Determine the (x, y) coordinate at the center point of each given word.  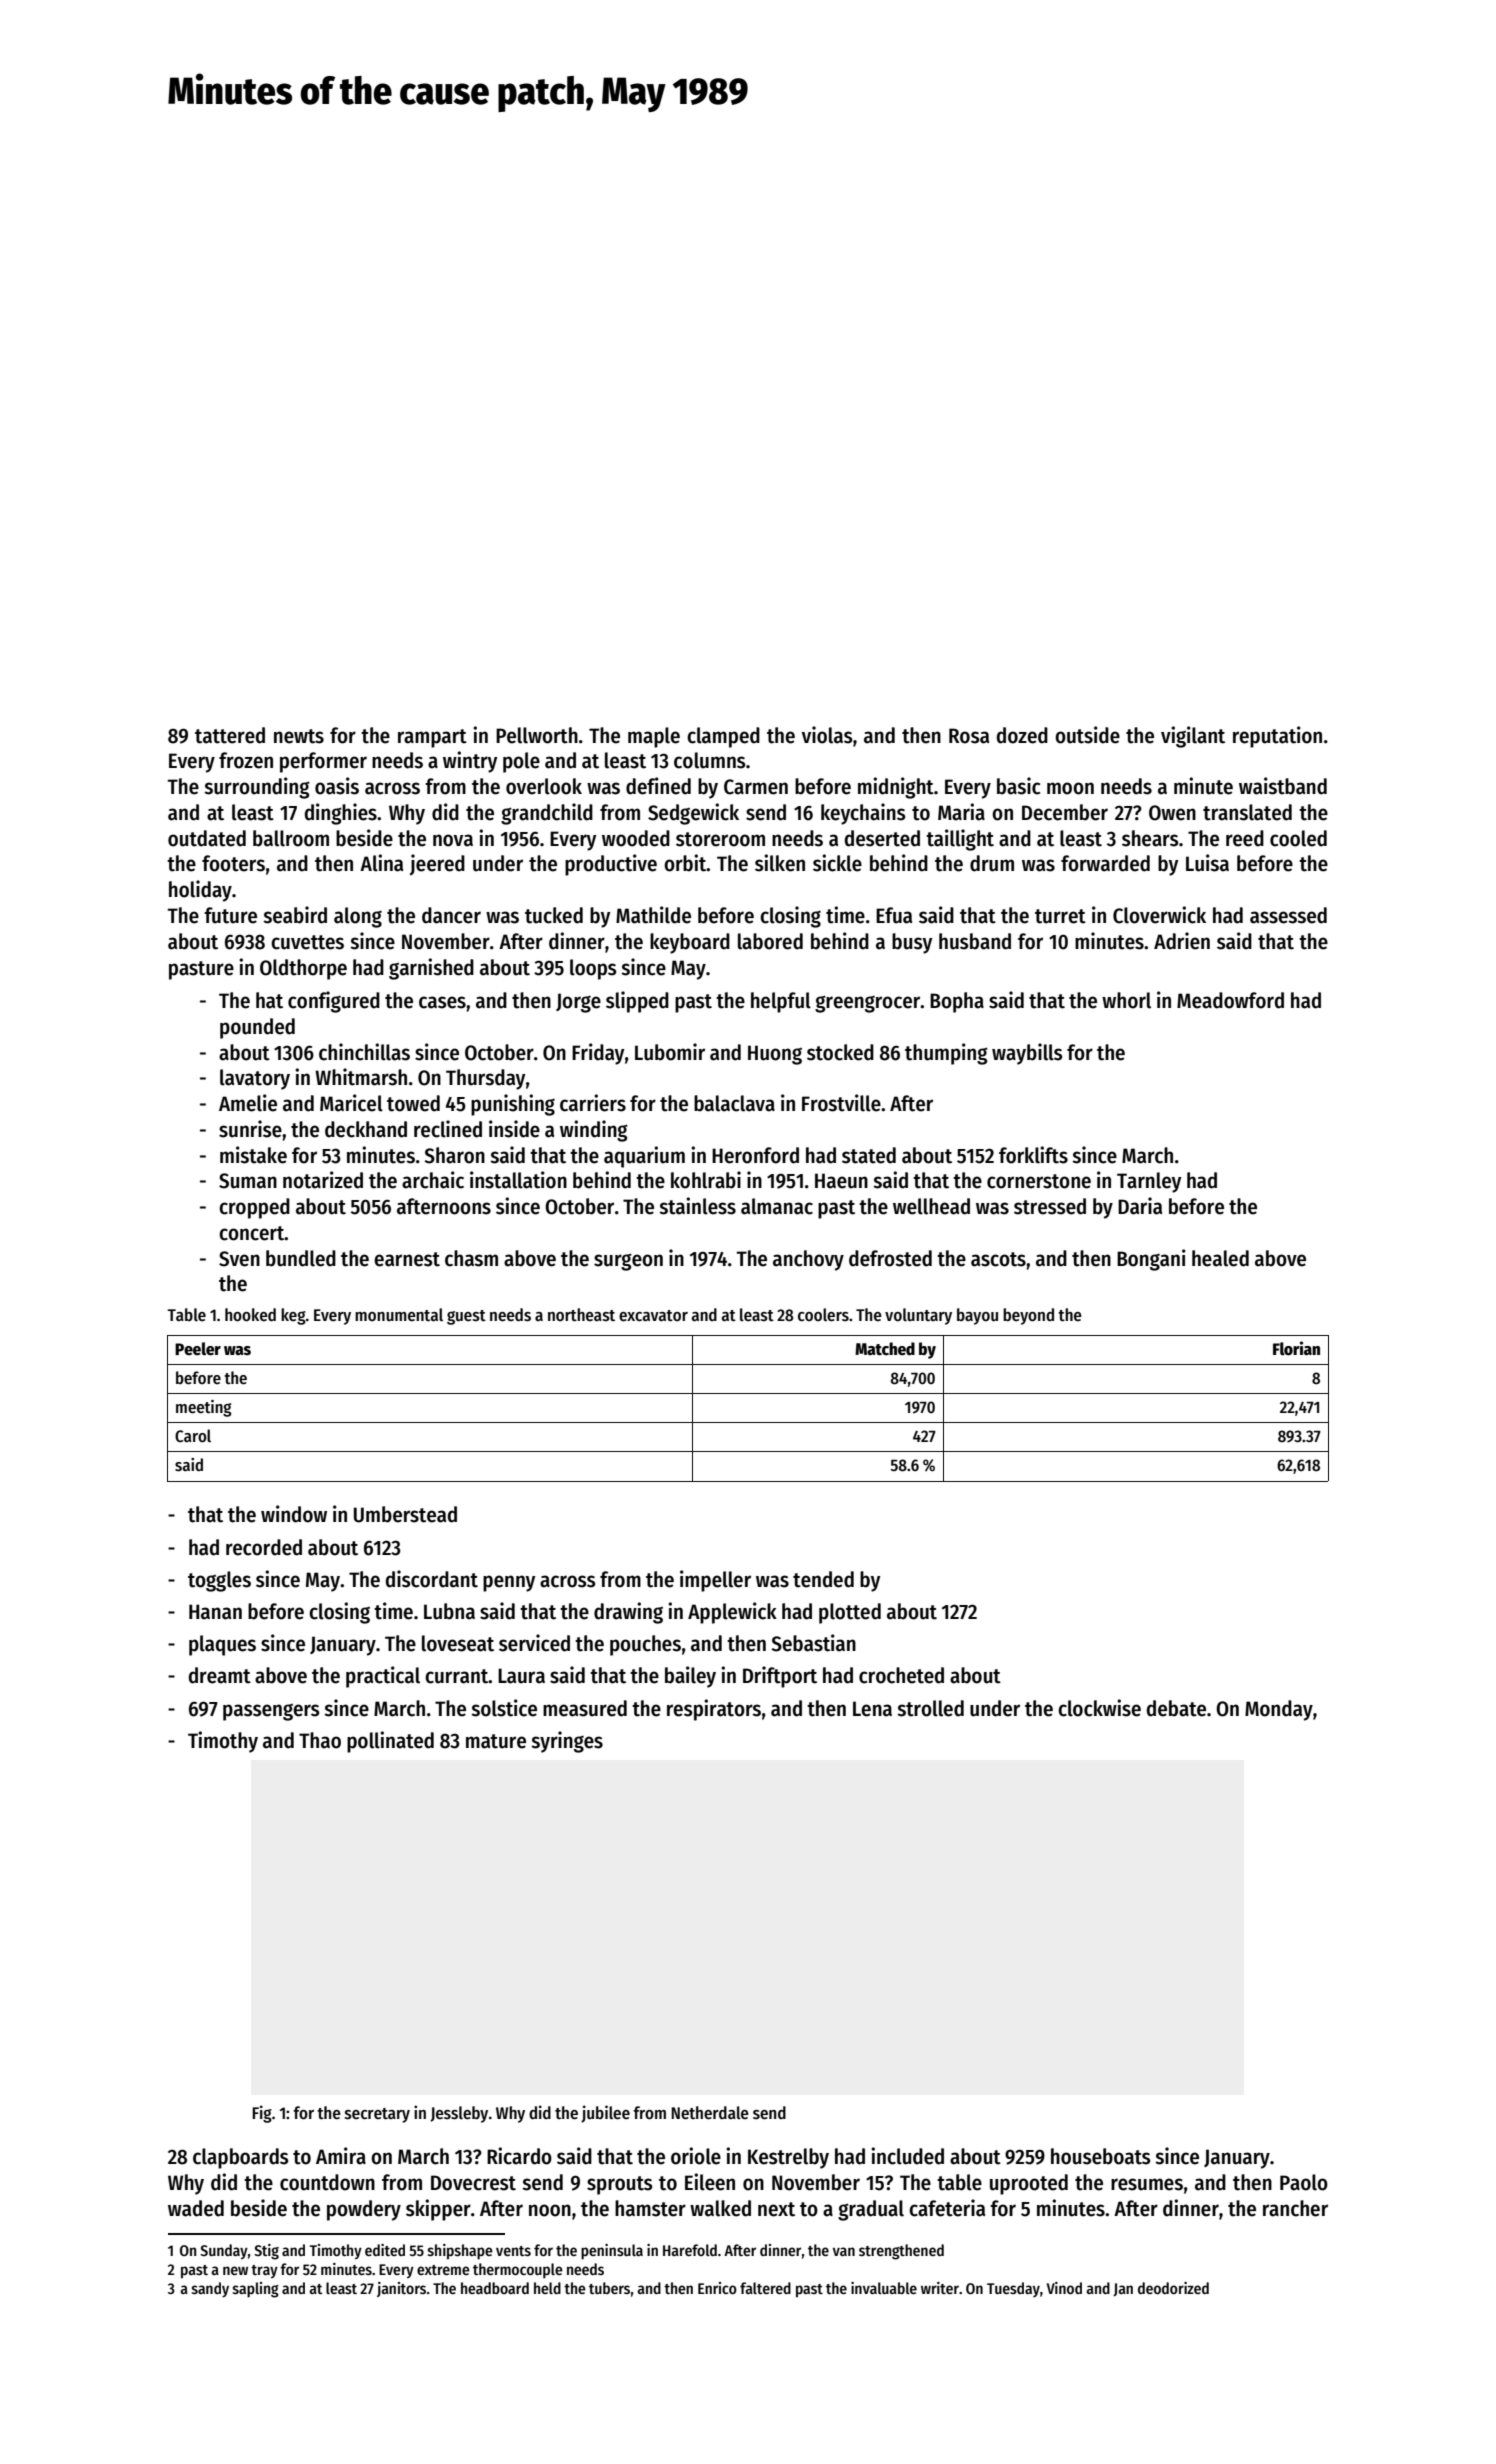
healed (1220, 1258)
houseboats (1100, 2156)
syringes (567, 1742)
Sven (239, 1259)
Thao (320, 1740)
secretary (377, 2115)
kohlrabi (706, 1180)
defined (658, 786)
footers (233, 863)
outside (1087, 735)
